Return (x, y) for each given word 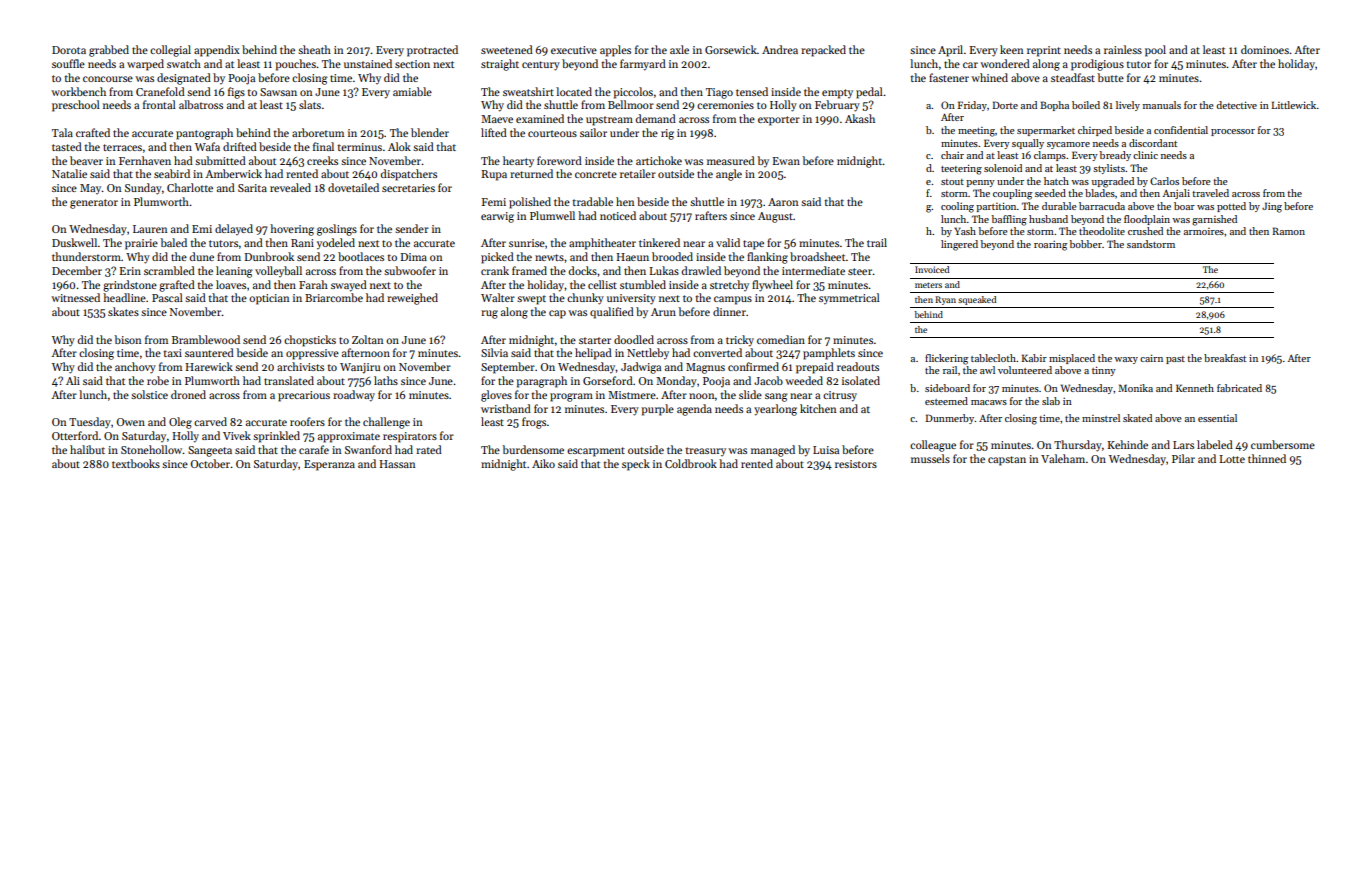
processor (1233, 132)
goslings (337, 230)
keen (1011, 49)
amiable (412, 91)
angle (729, 175)
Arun (663, 312)
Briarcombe (334, 297)
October (211, 463)
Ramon (1288, 231)
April (950, 51)
